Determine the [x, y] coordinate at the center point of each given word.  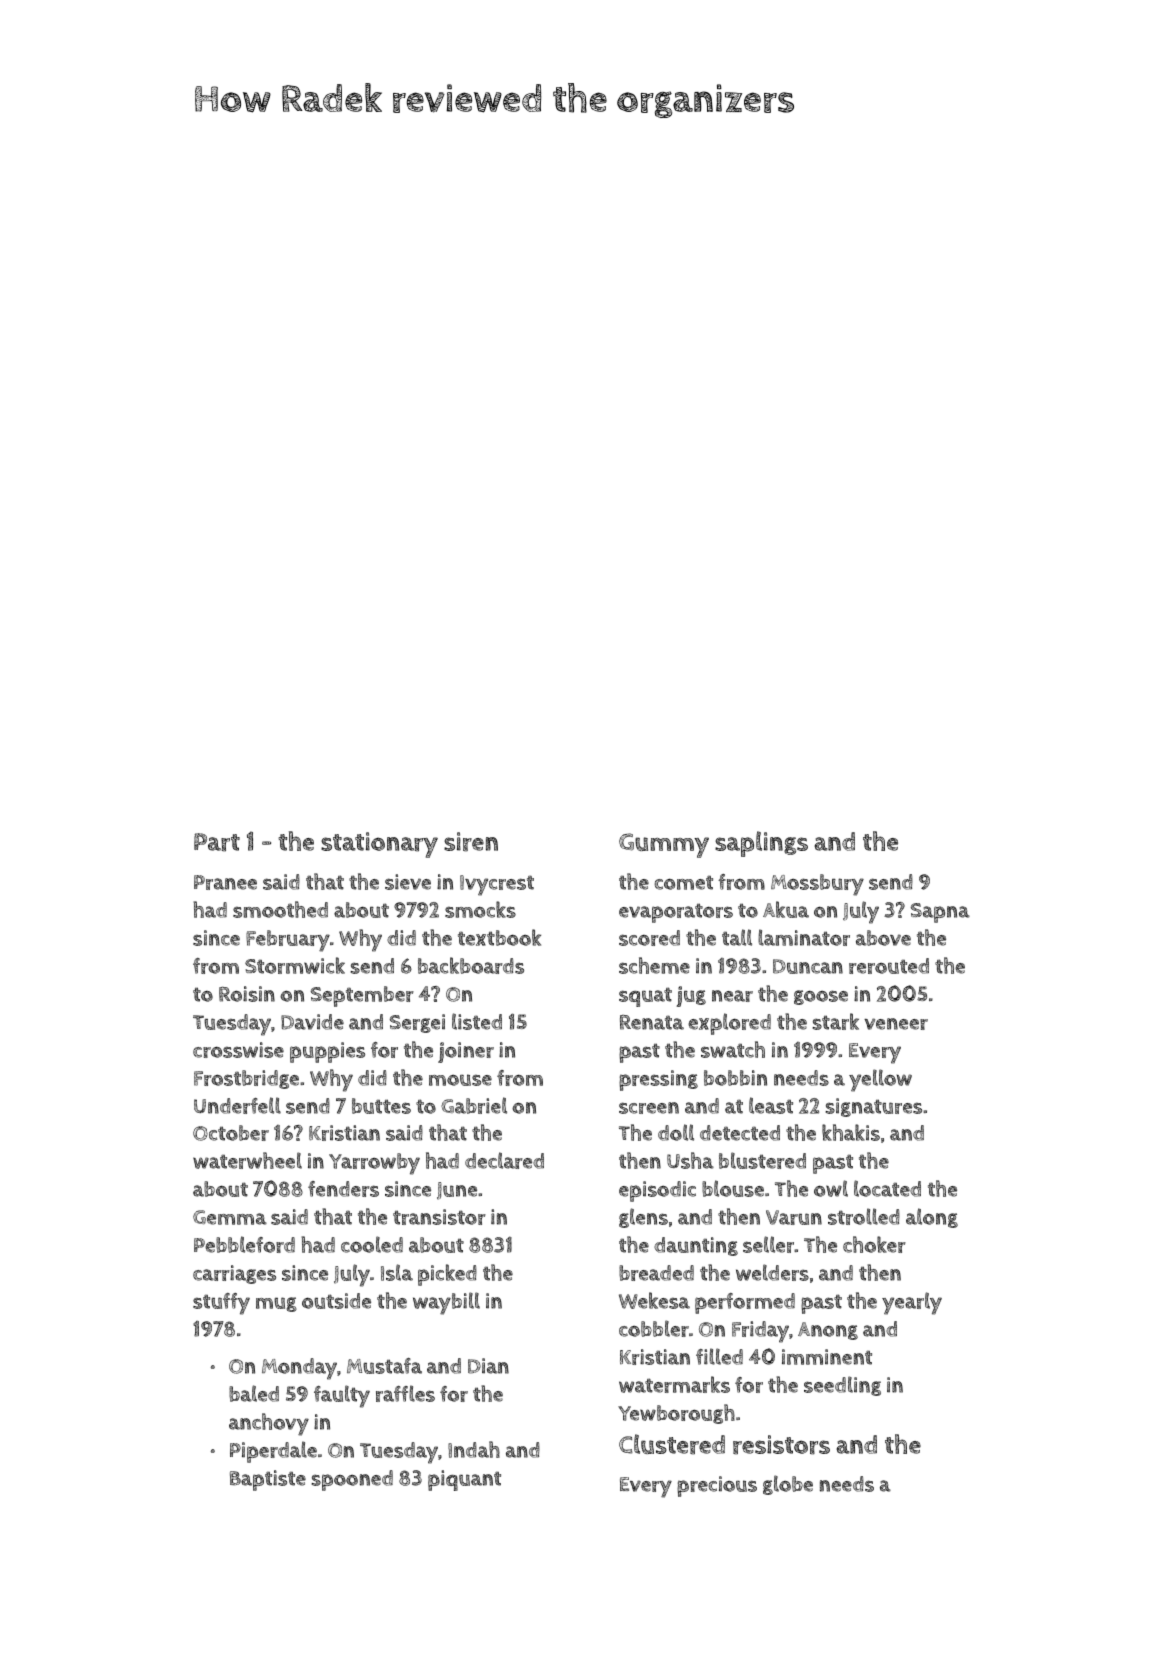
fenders [343, 1189]
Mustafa [384, 1366]
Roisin [247, 994]
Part [217, 842]
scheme [654, 965]
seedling [842, 1386]
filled [719, 1356]
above [883, 938]
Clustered [672, 1444]
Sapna [940, 913]
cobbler [654, 1328]
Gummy [664, 845]
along [932, 1218]
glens [643, 1218]
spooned [352, 1480]
